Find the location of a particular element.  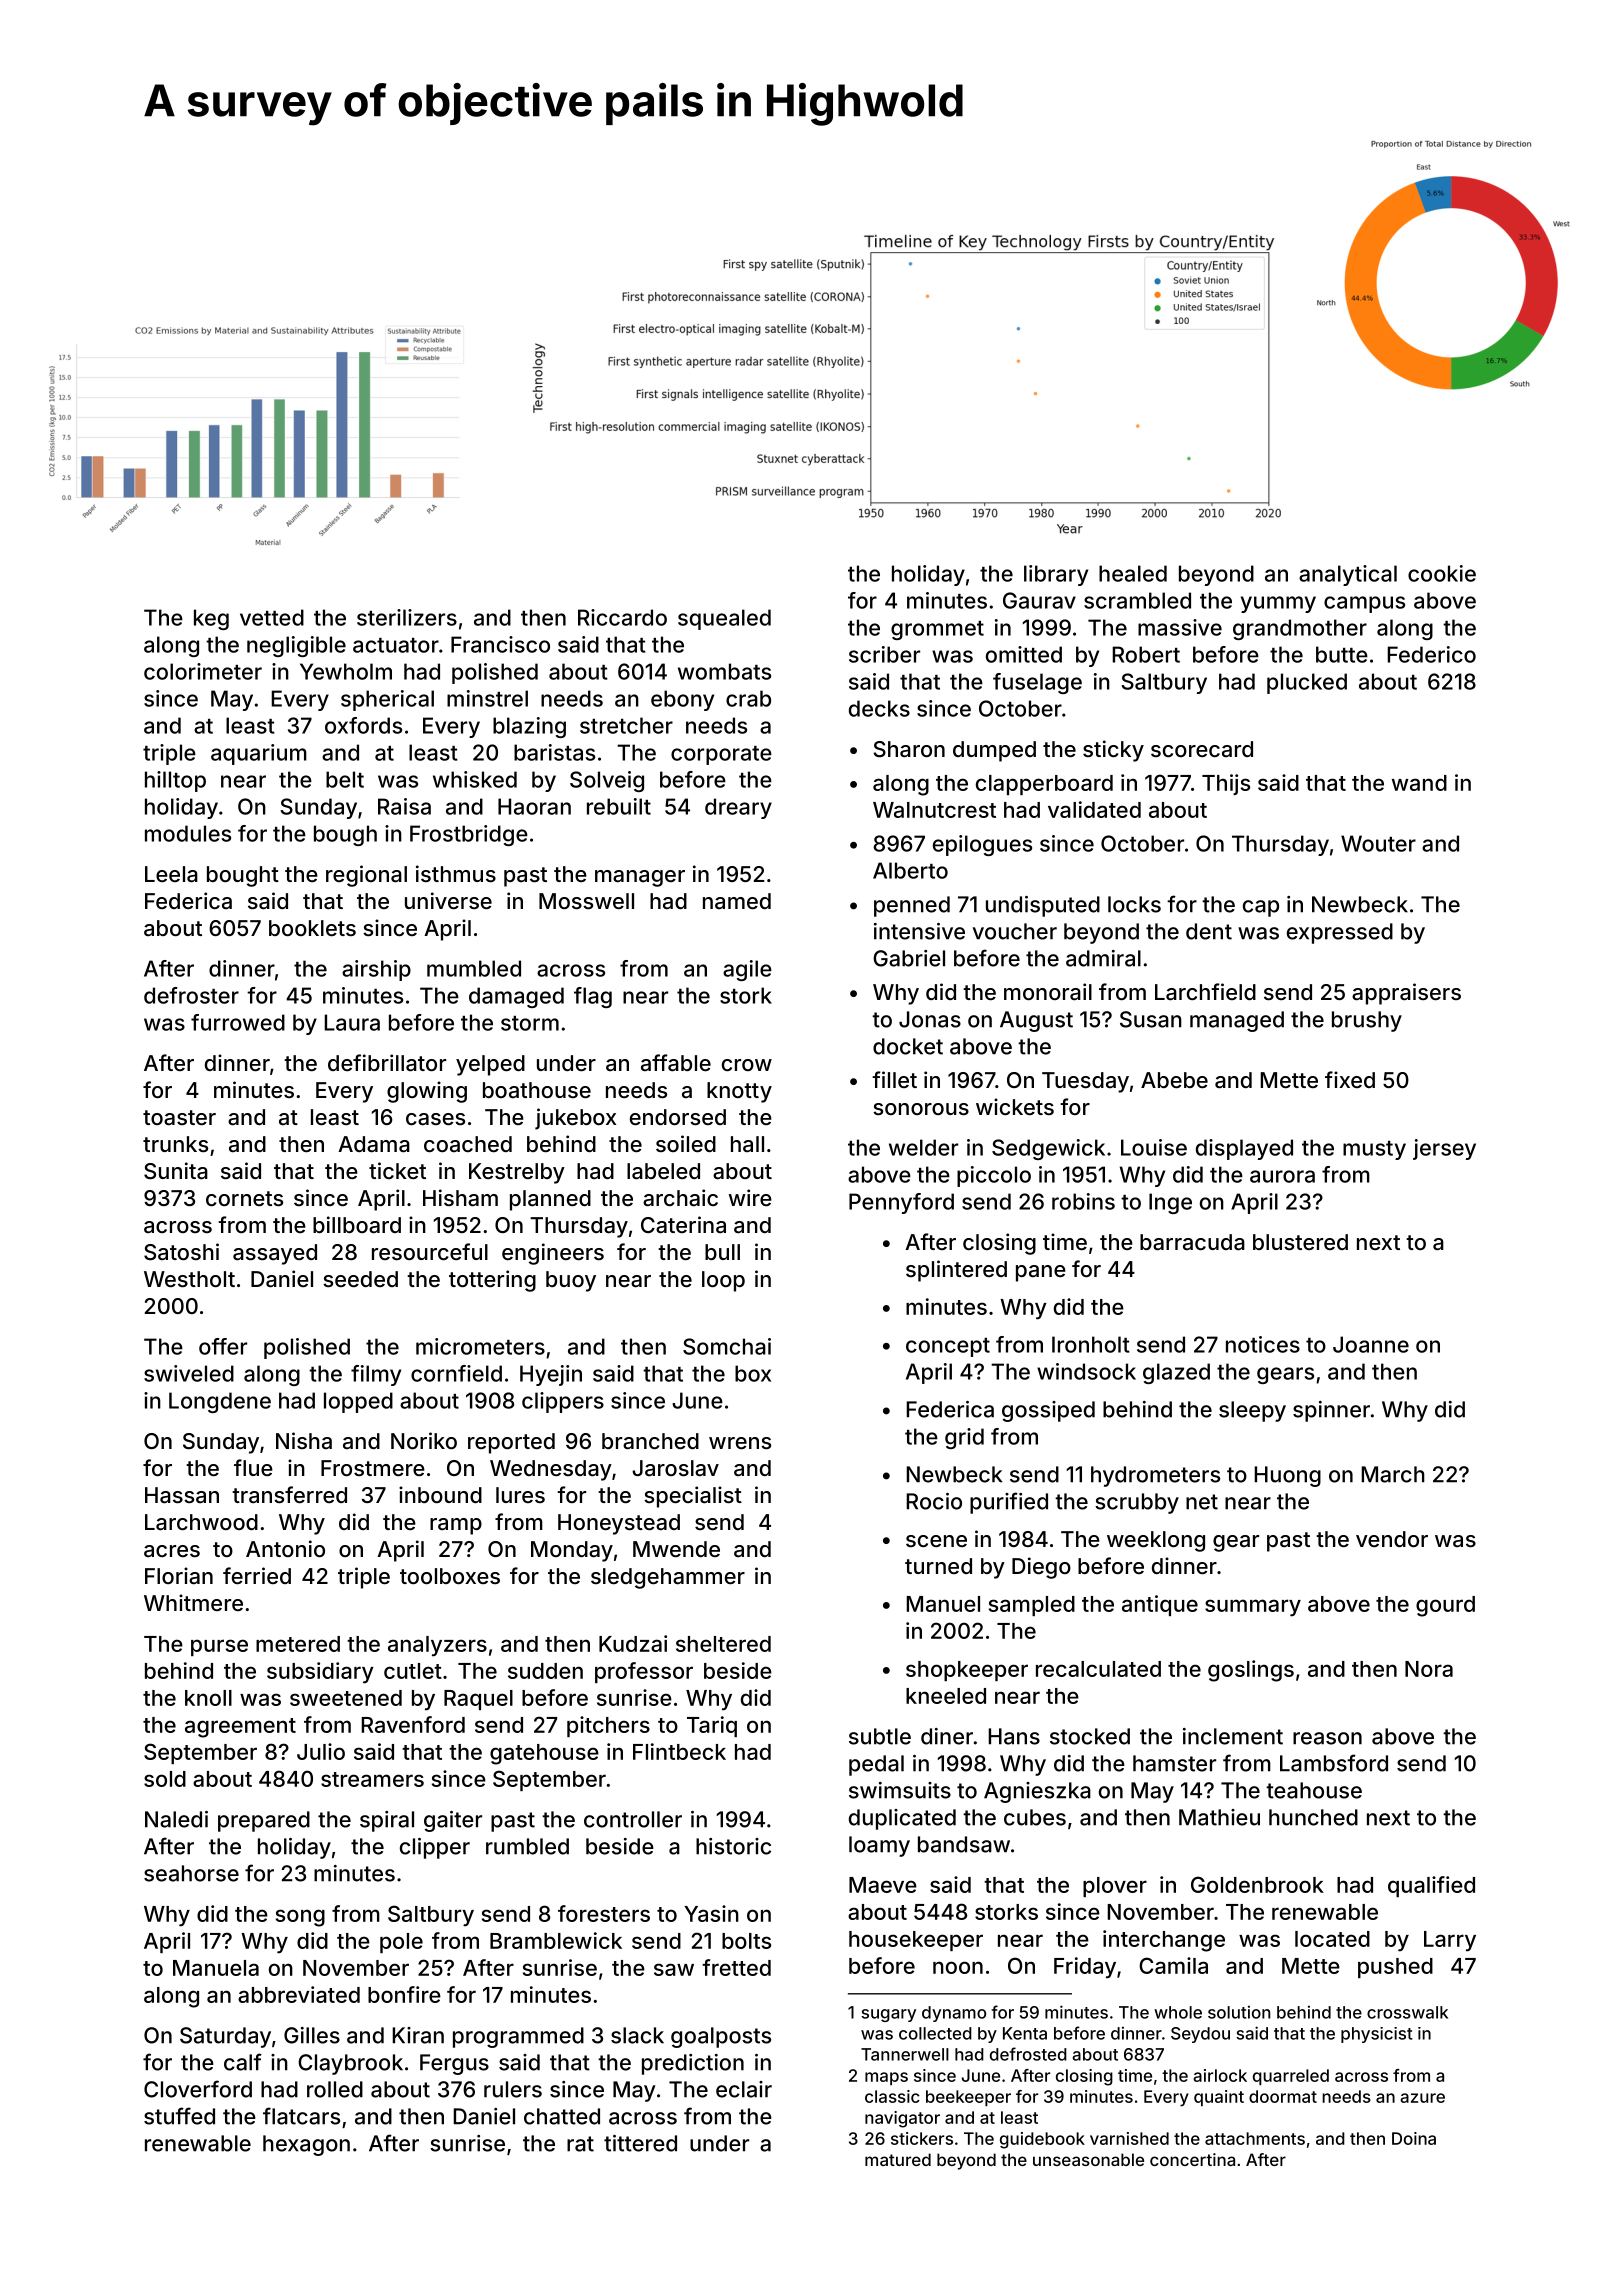

scene is located at coordinates (936, 1541).
